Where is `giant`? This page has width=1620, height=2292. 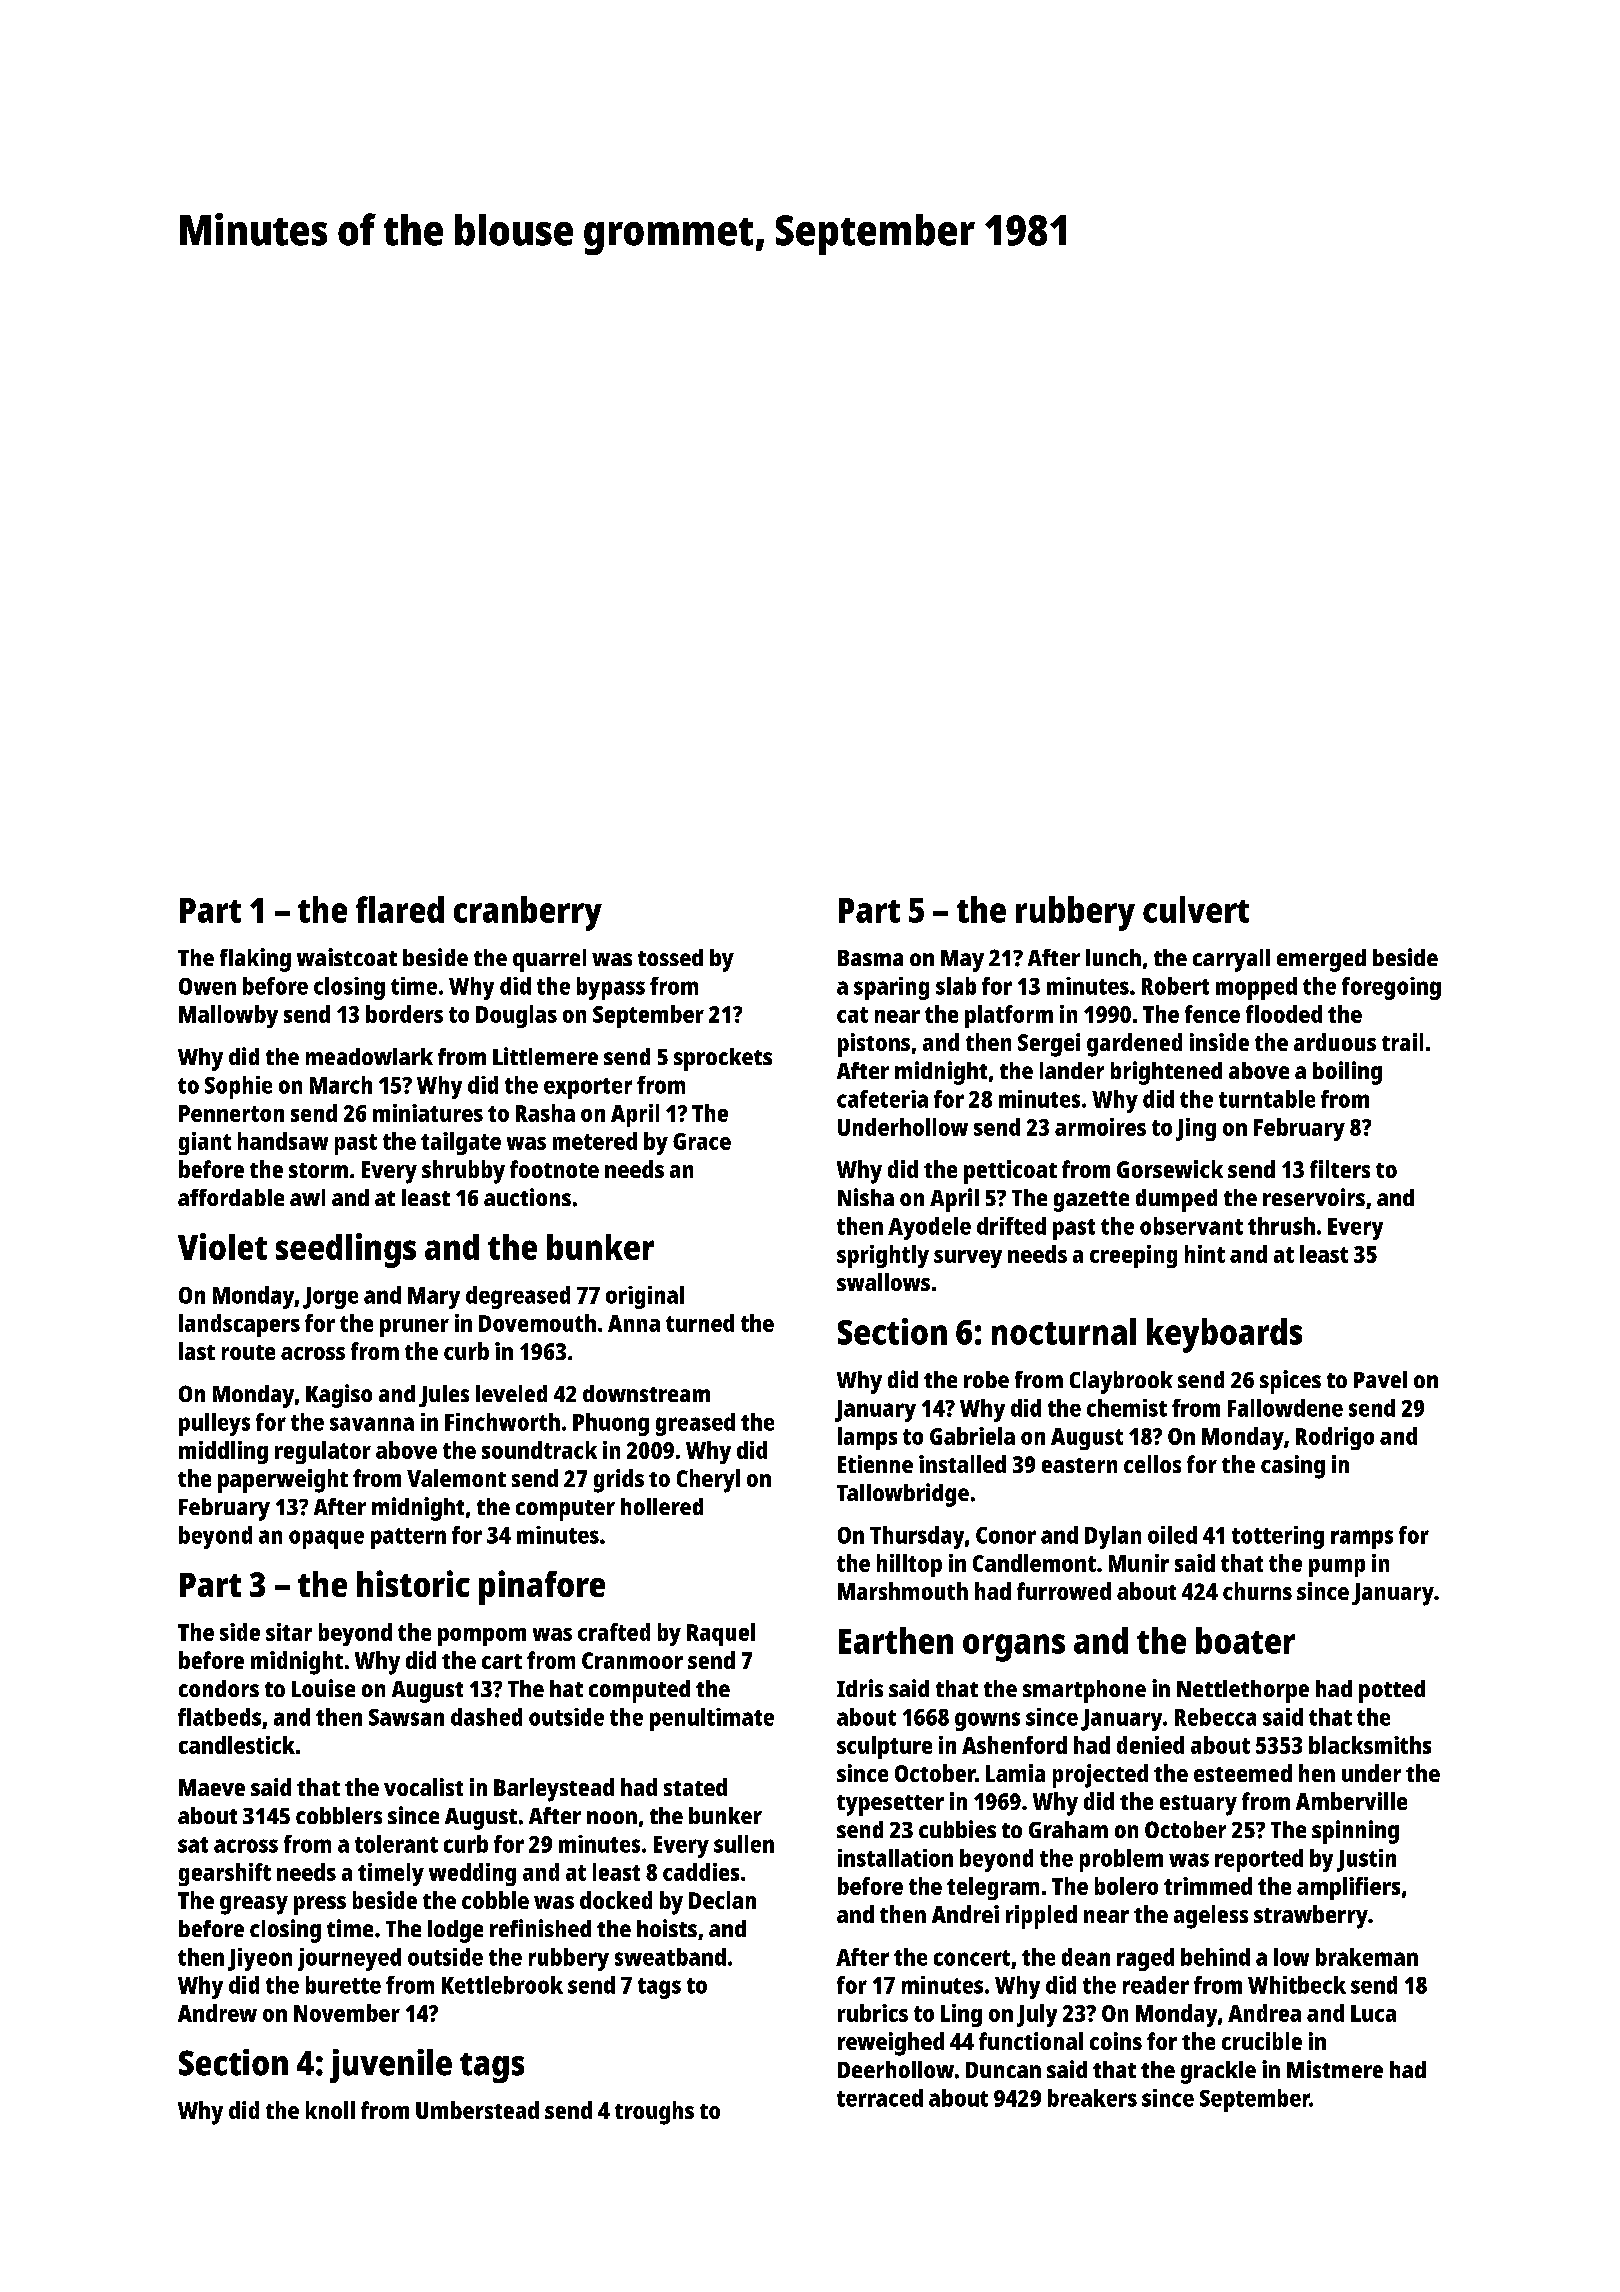 giant is located at coordinates (205, 1143).
